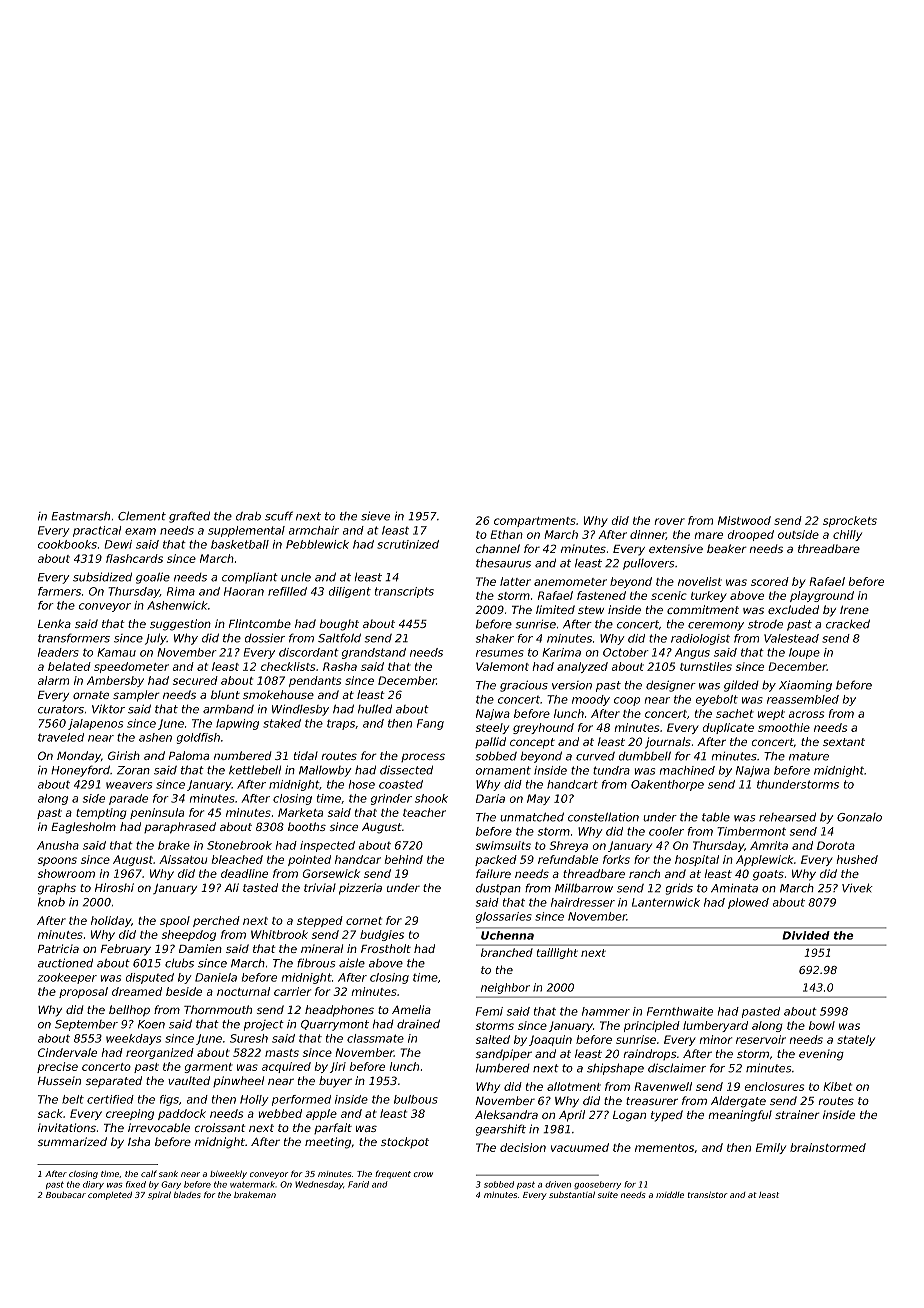  What do you see at coordinates (744, 520) in the image?
I see `Mistwood` at bounding box center [744, 520].
